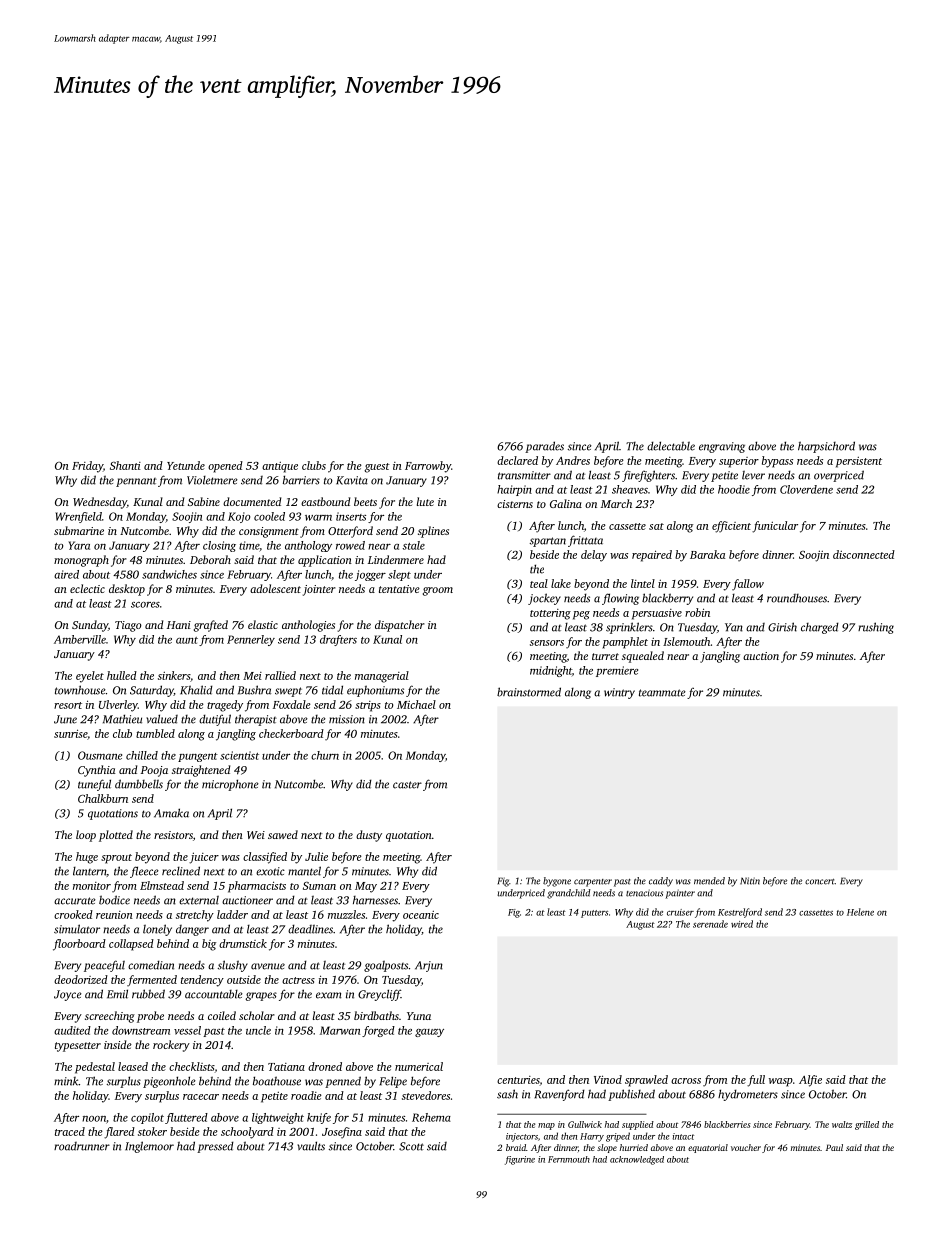  What do you see at coordinates (731, 527) in the page?
I see `efficient` at bounding box center [731, 527].
